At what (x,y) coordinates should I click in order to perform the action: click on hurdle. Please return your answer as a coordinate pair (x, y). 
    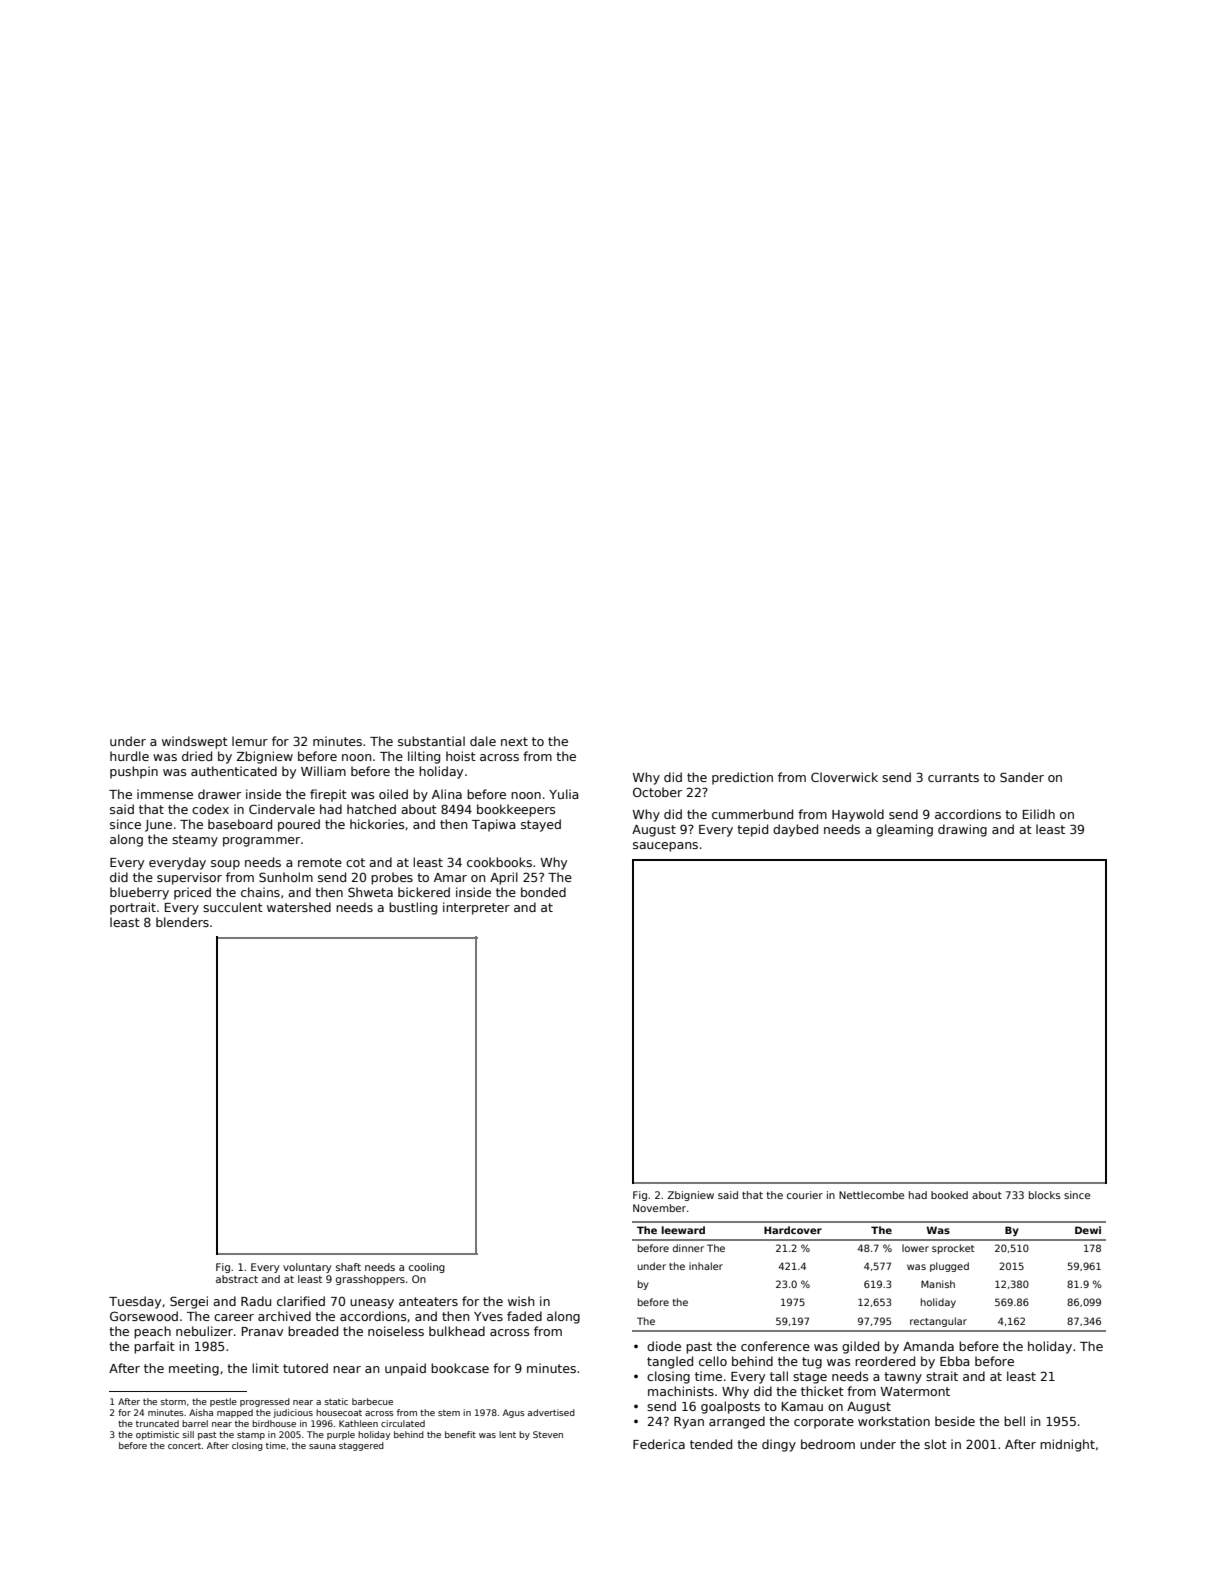
    Looking at the image, I should click on (129, 756).
